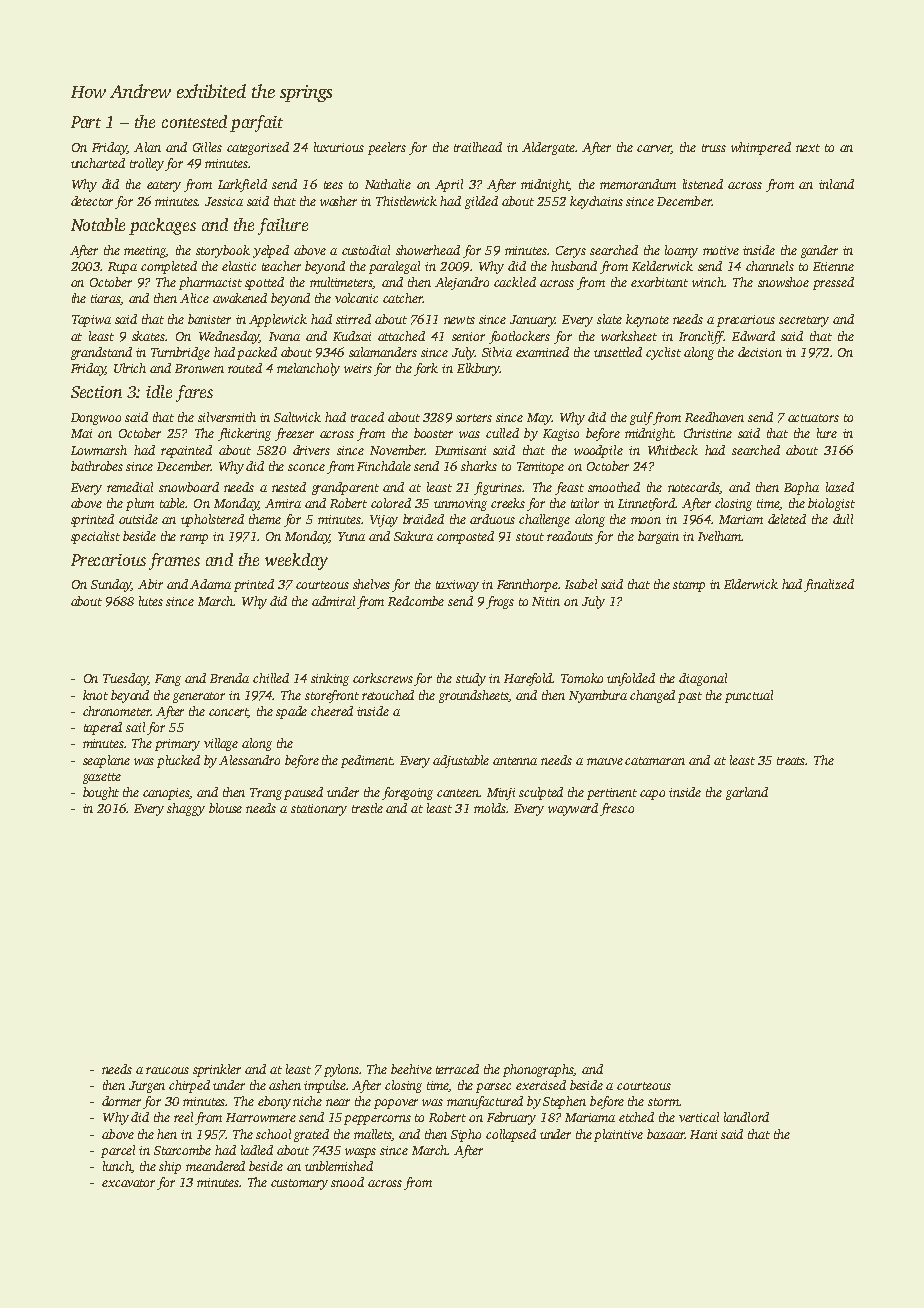  Describe the element at coordinates (394, 267) in the image. I see `paralegal` at that location.
